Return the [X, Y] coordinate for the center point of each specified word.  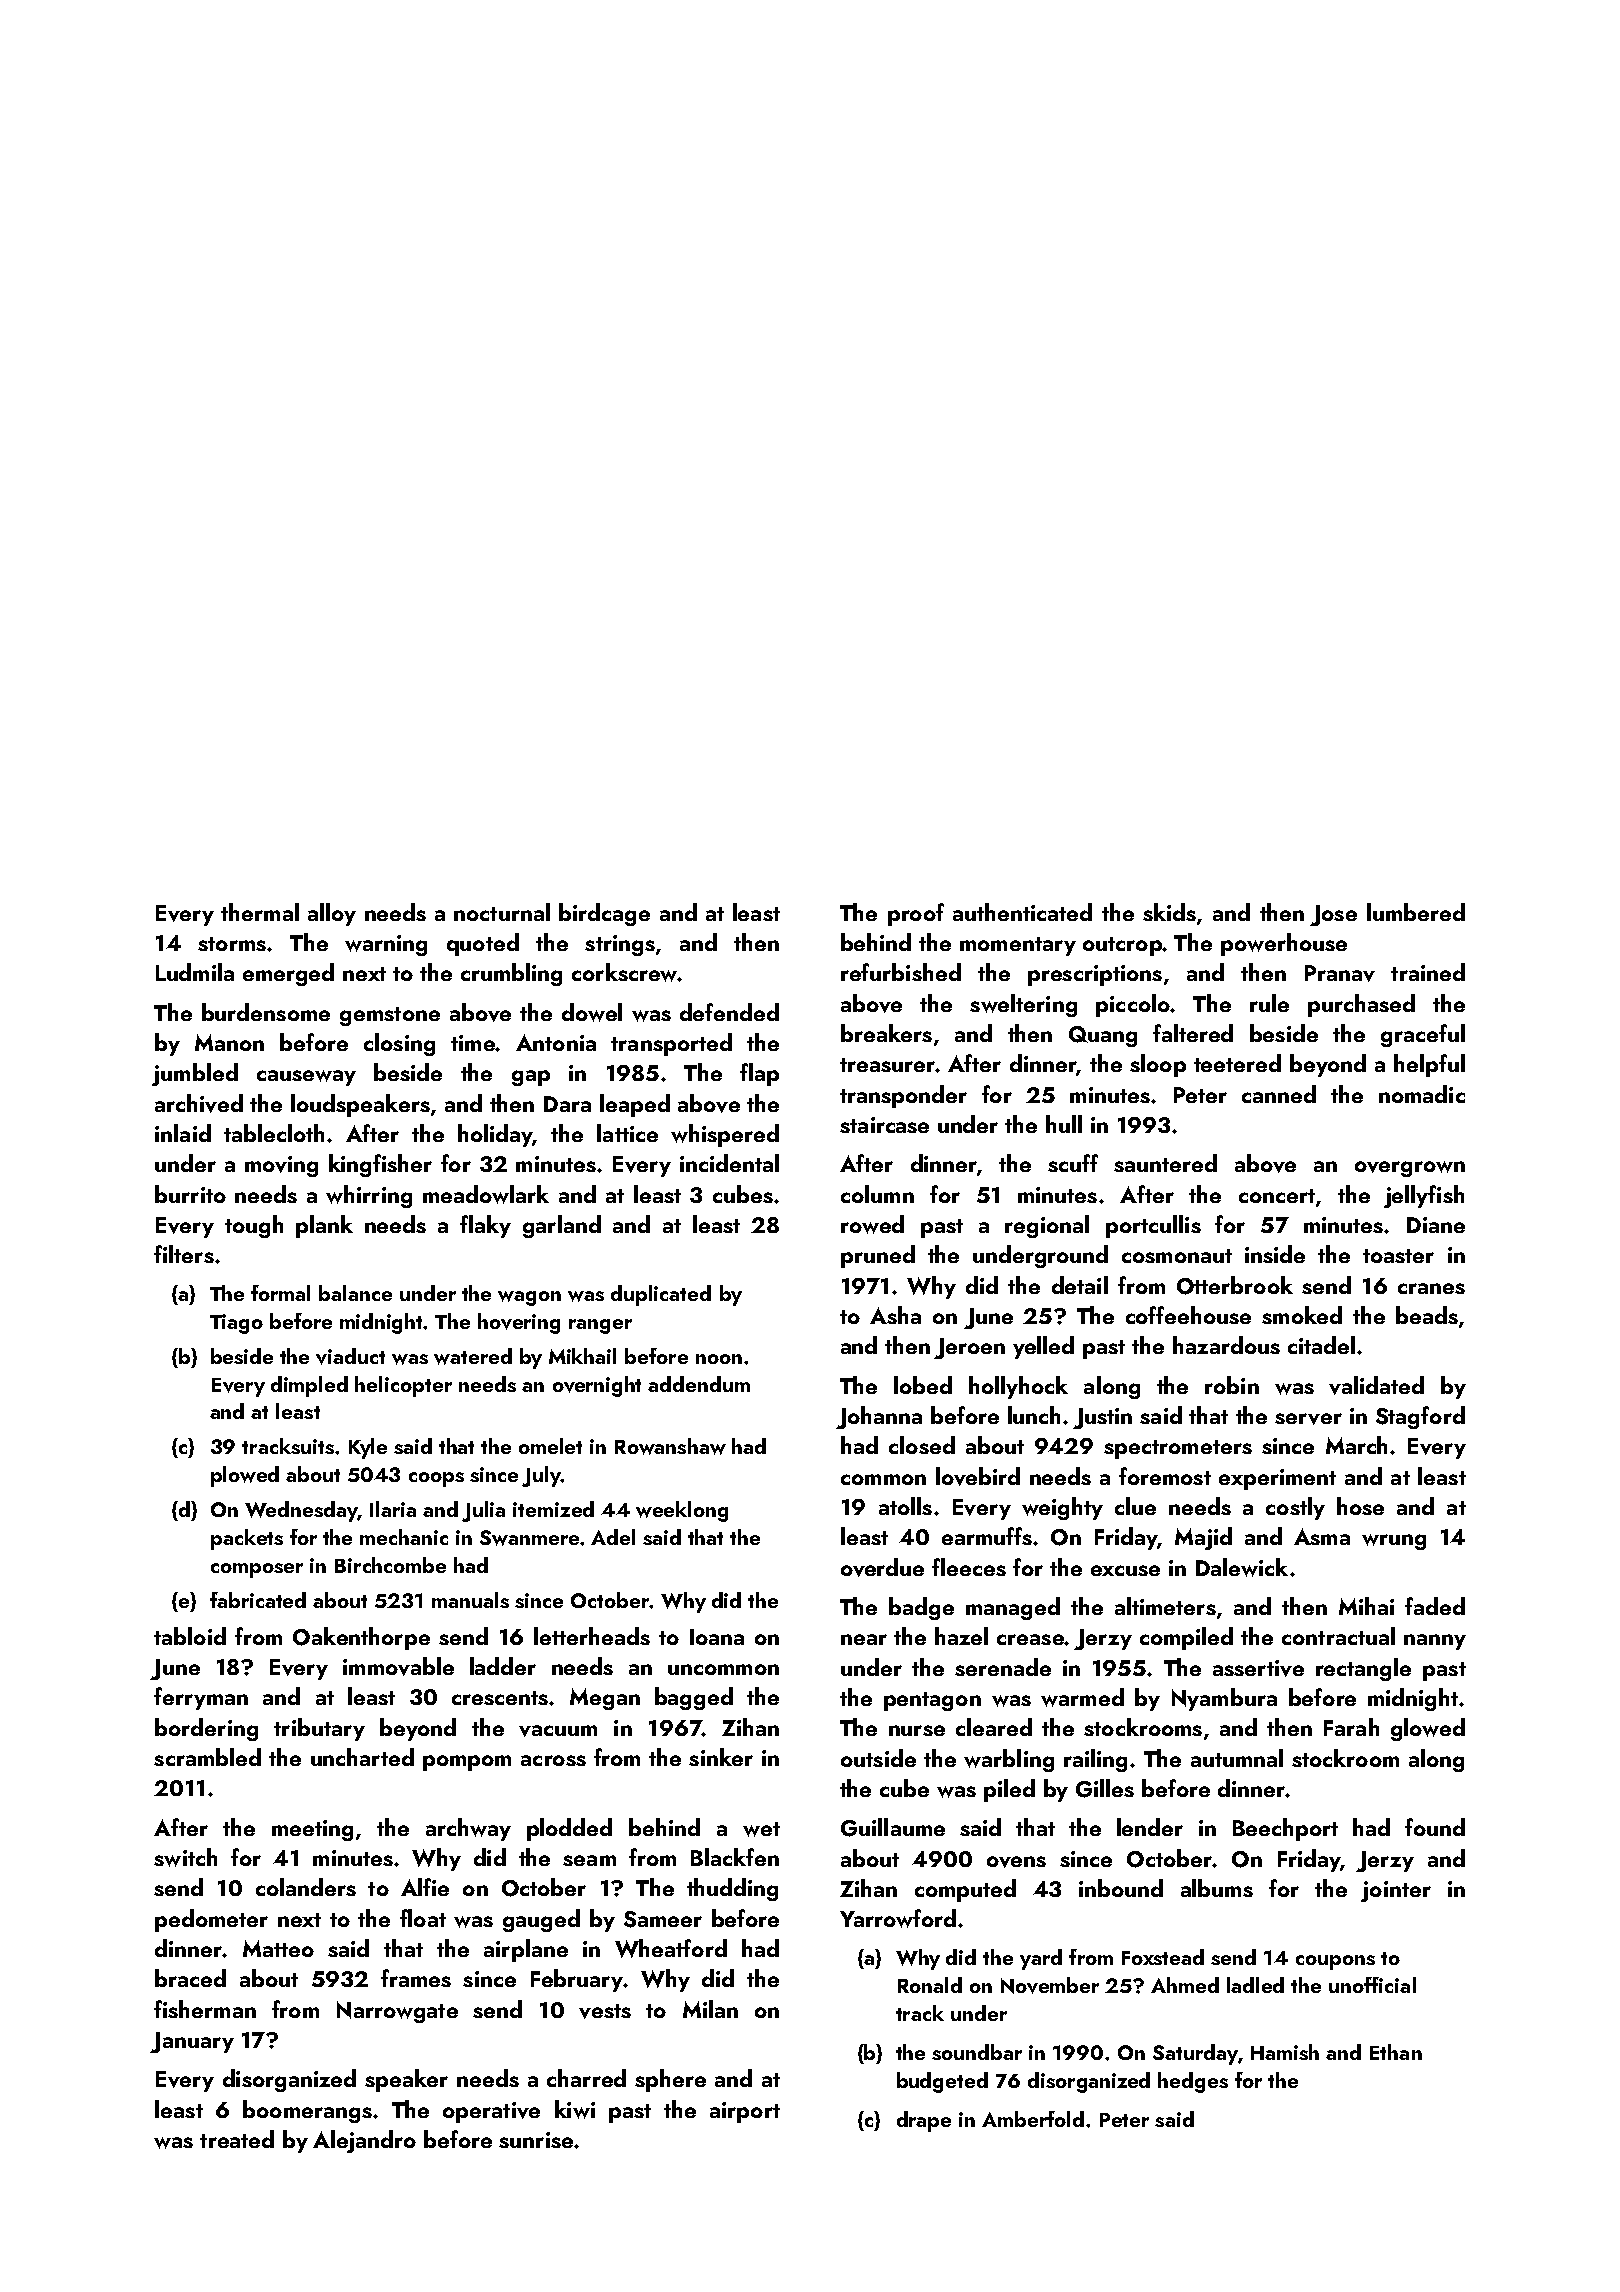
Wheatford [671, 1948]
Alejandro [364, 2141]
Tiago [236, 1324]
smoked [1302, 1315]
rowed [872, 1224]
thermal [260, 912]
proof [916, 914]
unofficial [1372, 1985]
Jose [1333, 915]
